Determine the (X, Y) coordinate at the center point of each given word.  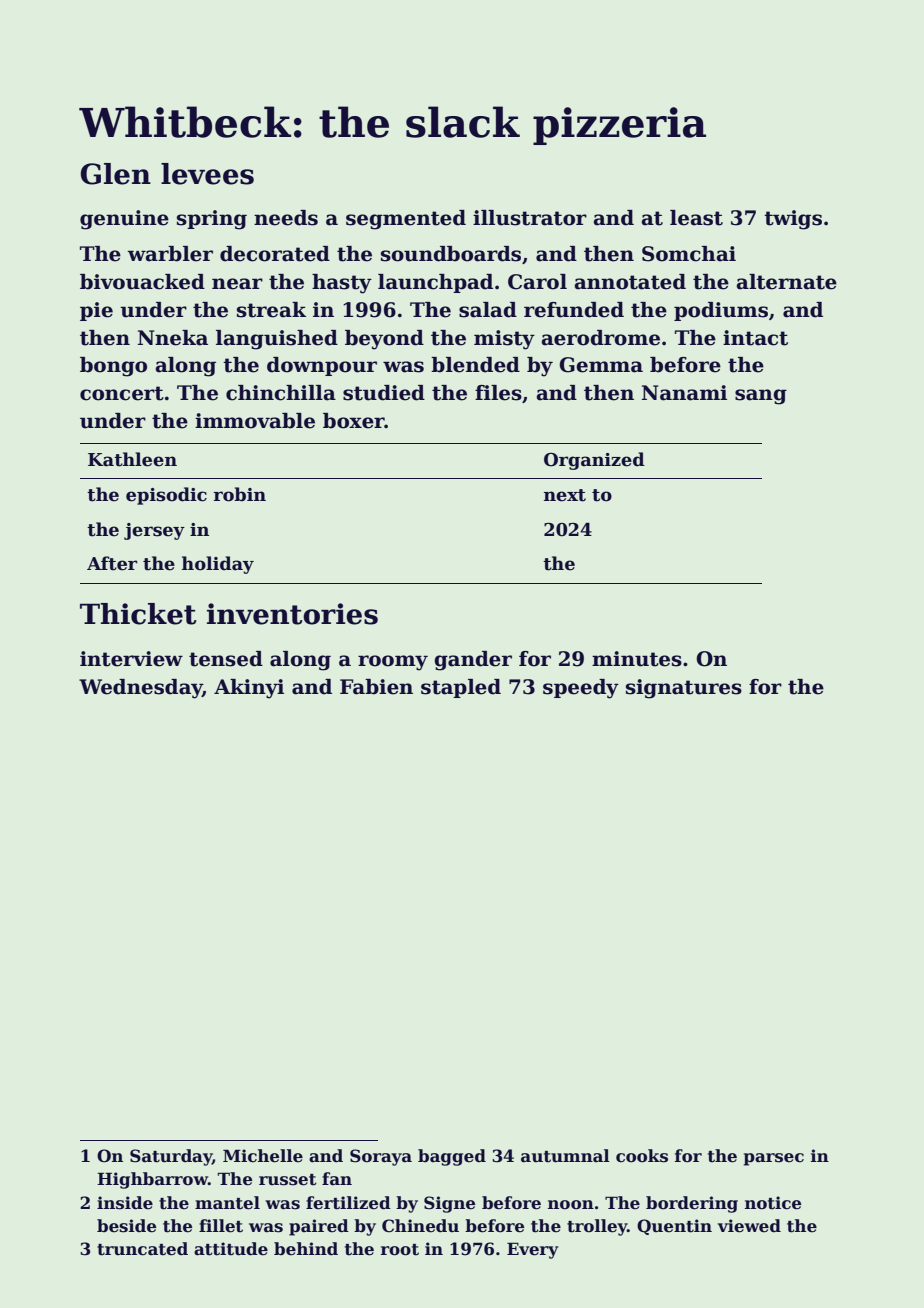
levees (207, 174)
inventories (292, 614)
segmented (406, 220)
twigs (793, 220)
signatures (684, 689)
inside (125, 1203)
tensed (226, 659)
